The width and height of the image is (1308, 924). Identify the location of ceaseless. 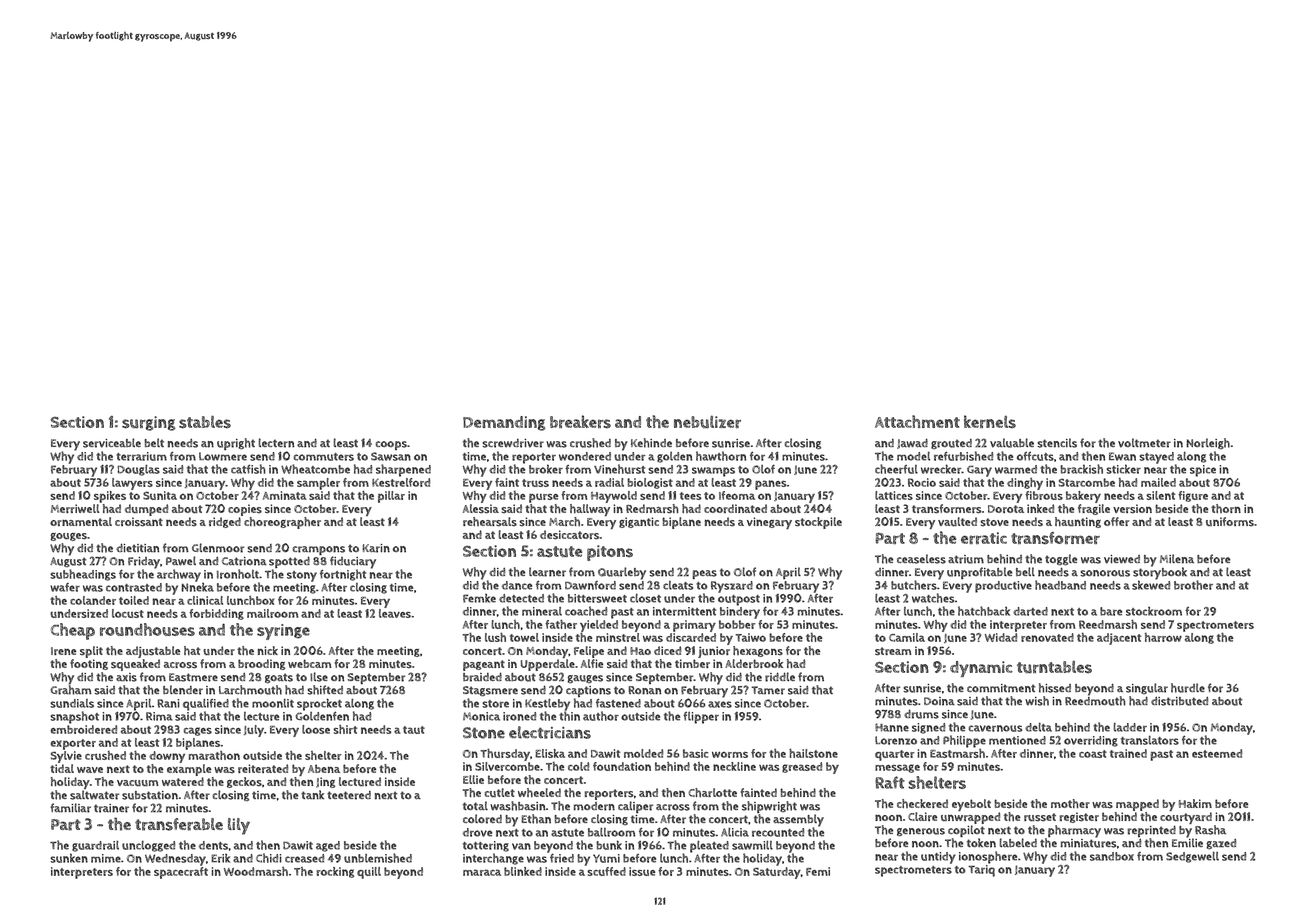
(921, 559).
